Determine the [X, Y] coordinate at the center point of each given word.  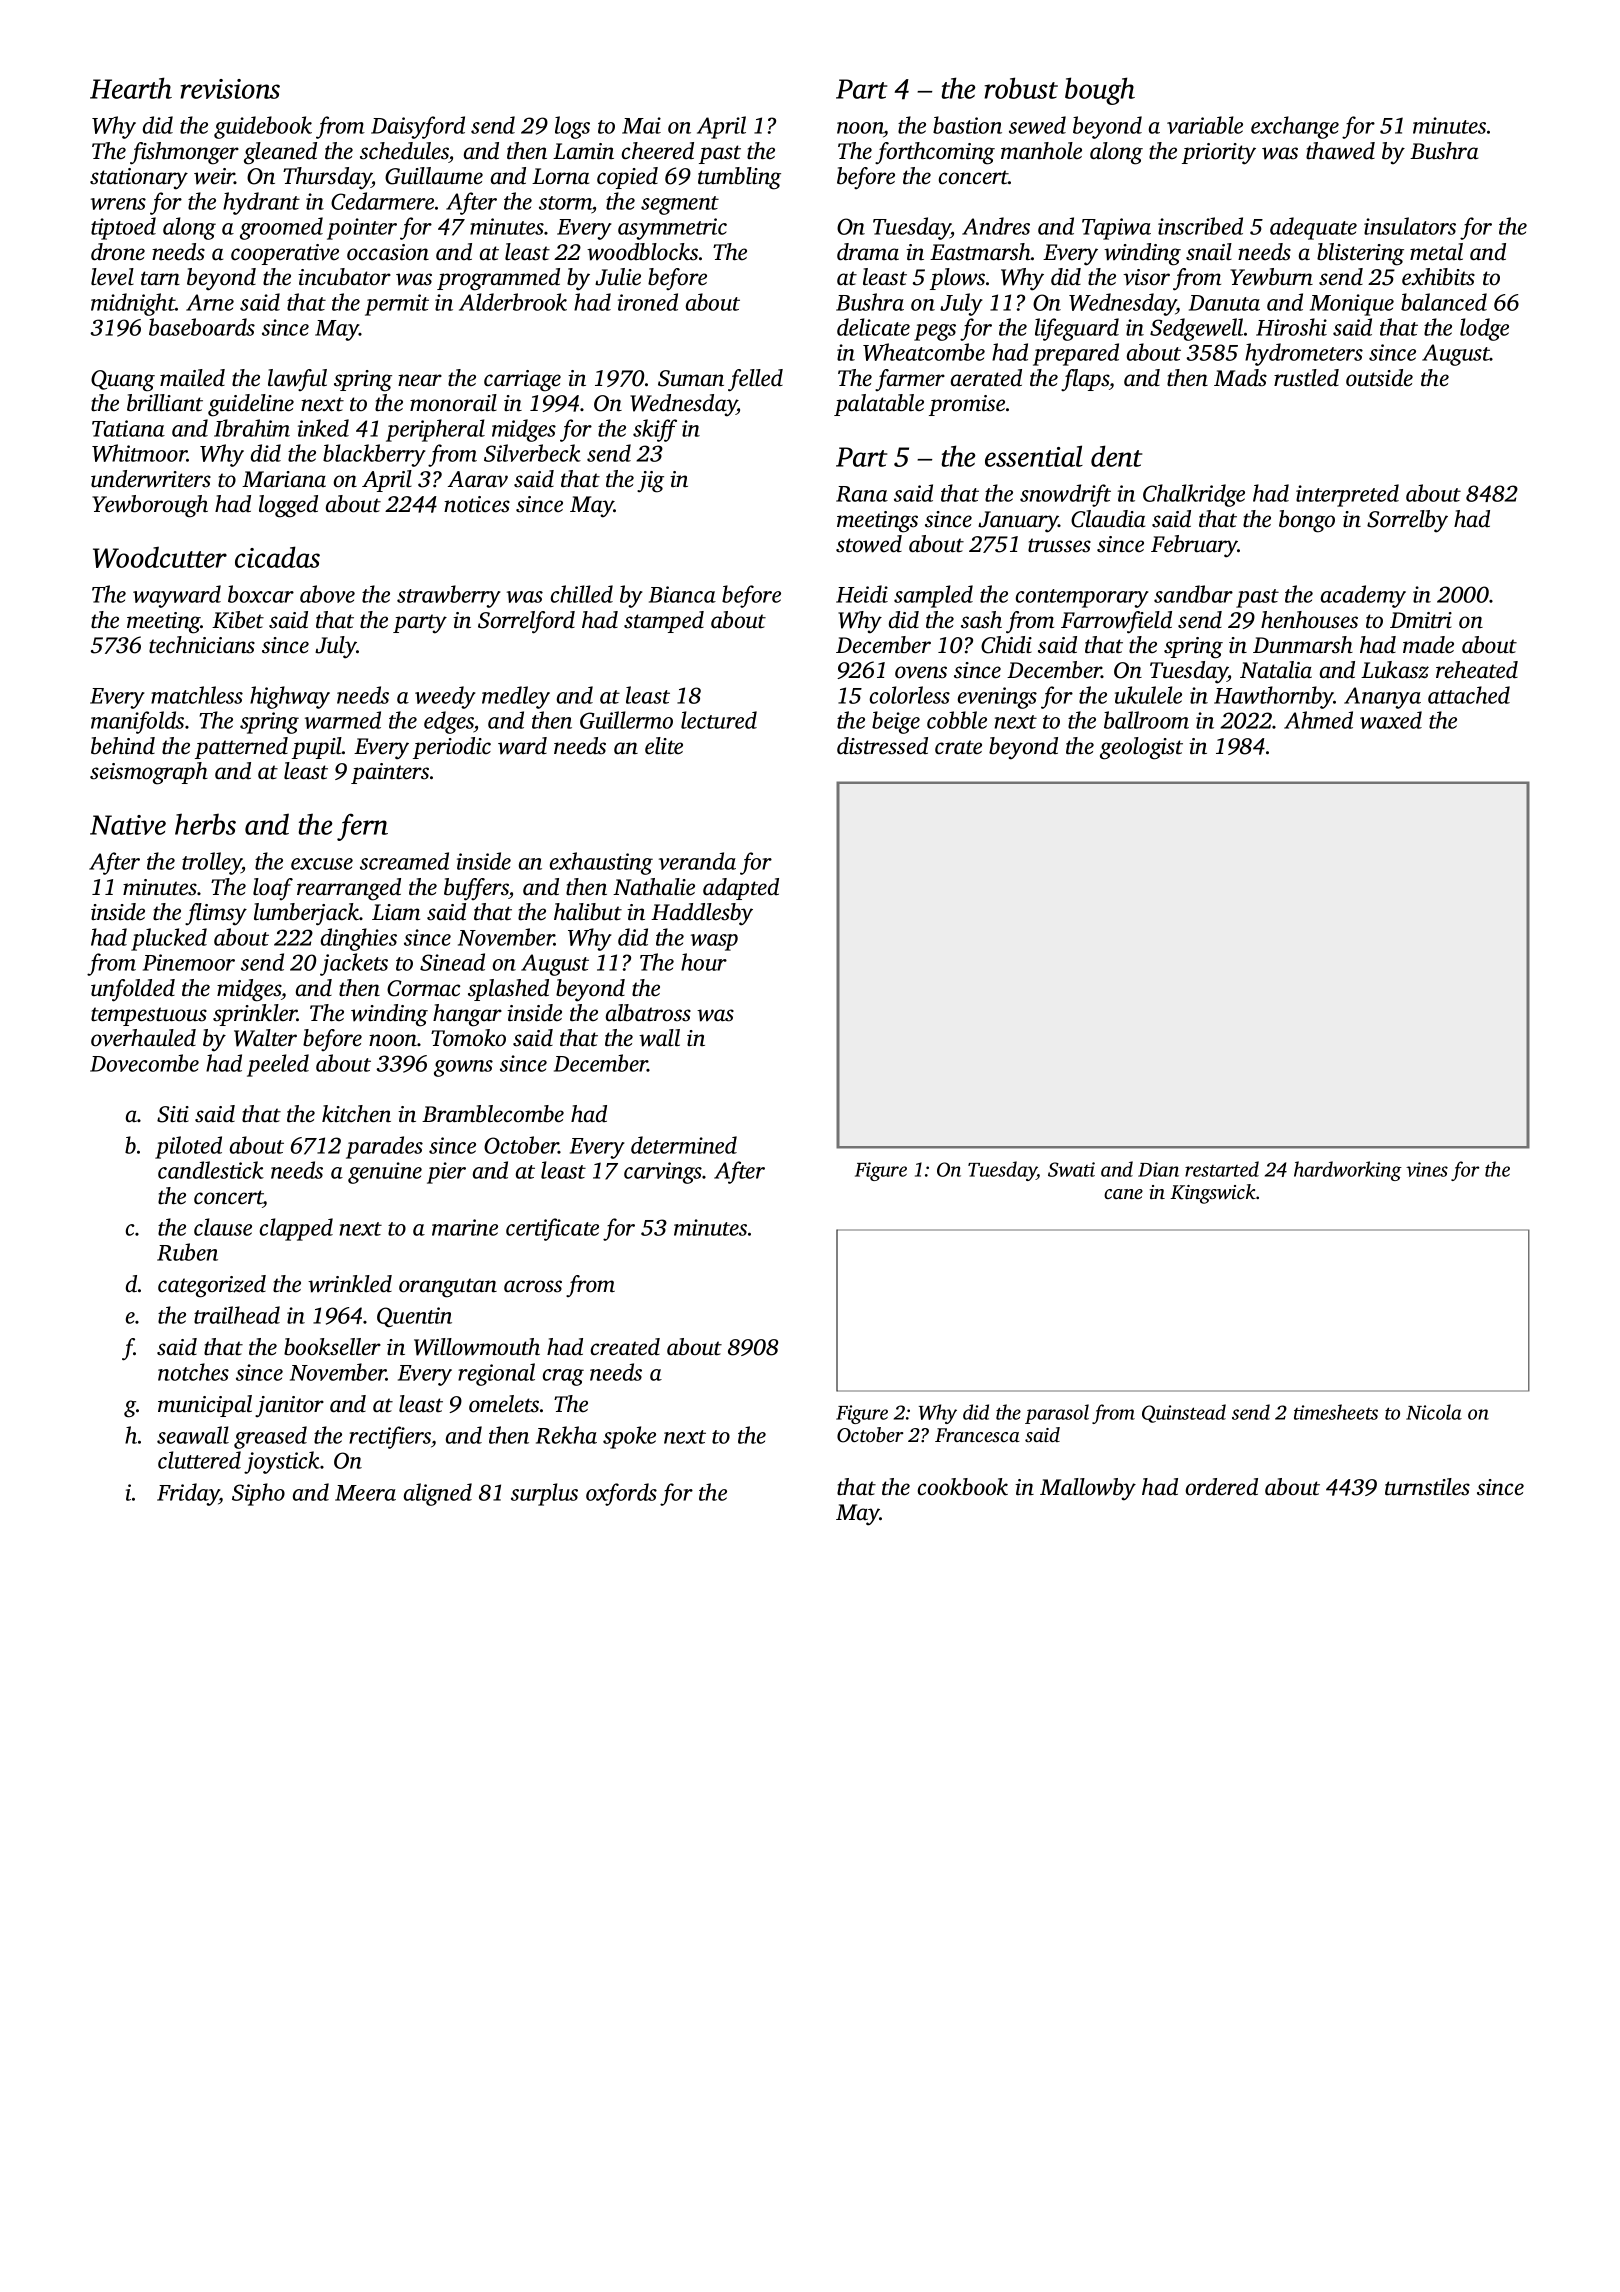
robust [1021, 88]
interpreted [1347, 495]
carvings [663, 1173]
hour [704, 962]
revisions [230, 89]
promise [967, 405]
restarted [1222, 1169]
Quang [123, 381]
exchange [1295, 127]
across [533, 1286]
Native [128, 825]
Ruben [187, 1252]
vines [1427, 1169]
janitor [289, 1406]
